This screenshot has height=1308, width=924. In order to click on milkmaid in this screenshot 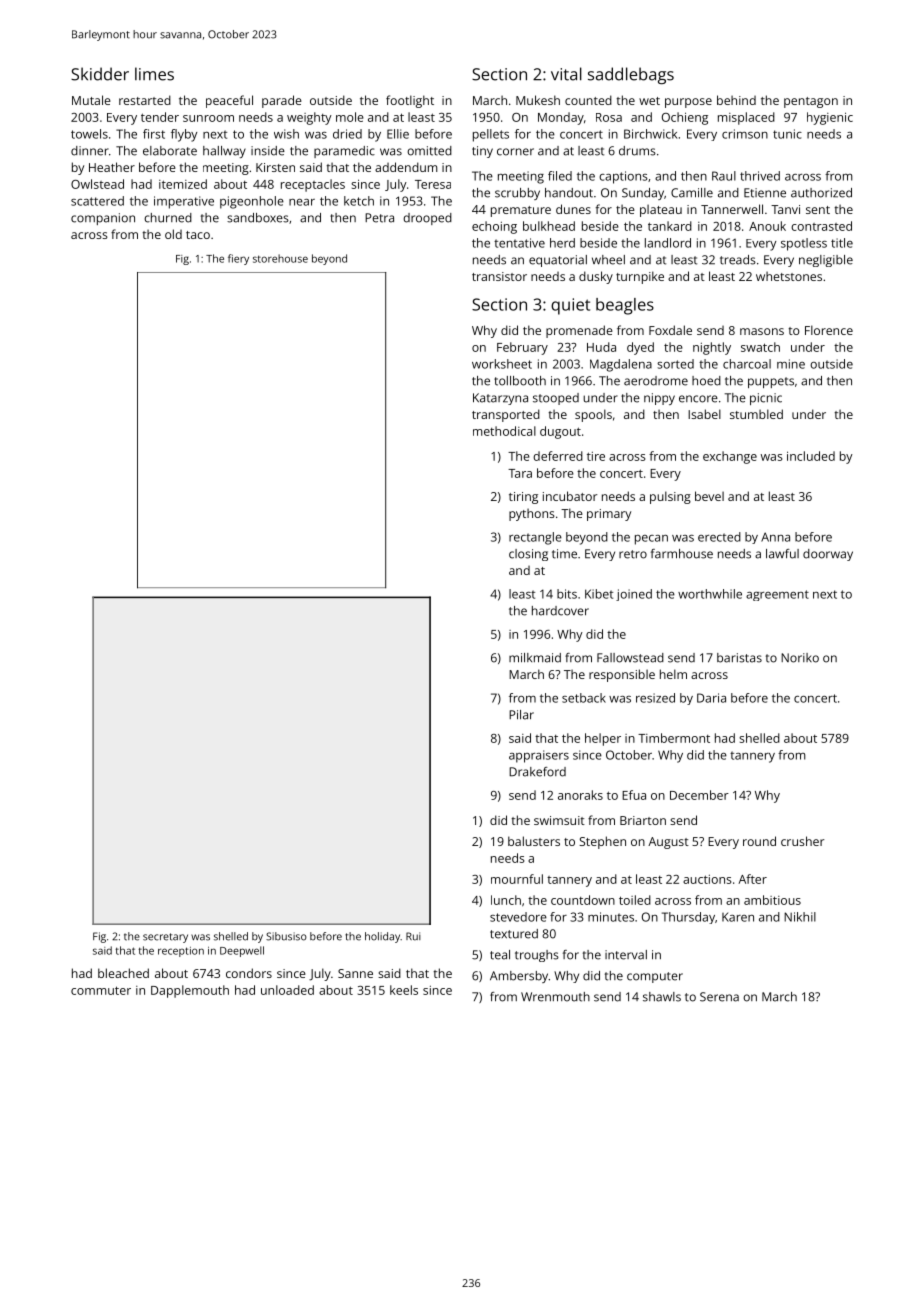, I will do `click(535, 658)`.
